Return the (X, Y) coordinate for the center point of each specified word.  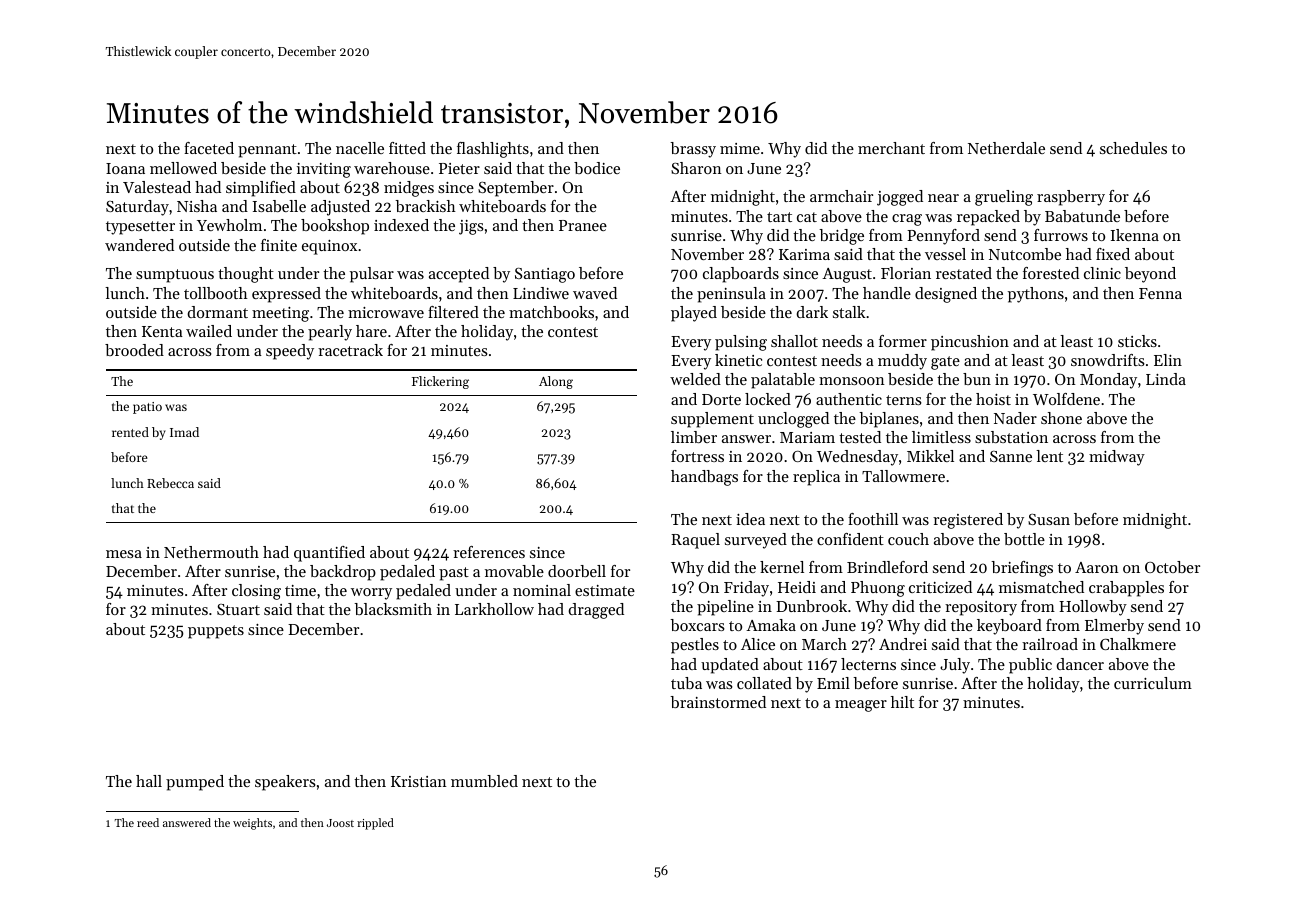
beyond (1150, 275)
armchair (841, 196)
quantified (329, 554)
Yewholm (229, 225)
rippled (375, 824)
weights (252, 824)
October (1172, 567)
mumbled (484, 781)
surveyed (756, 541)
